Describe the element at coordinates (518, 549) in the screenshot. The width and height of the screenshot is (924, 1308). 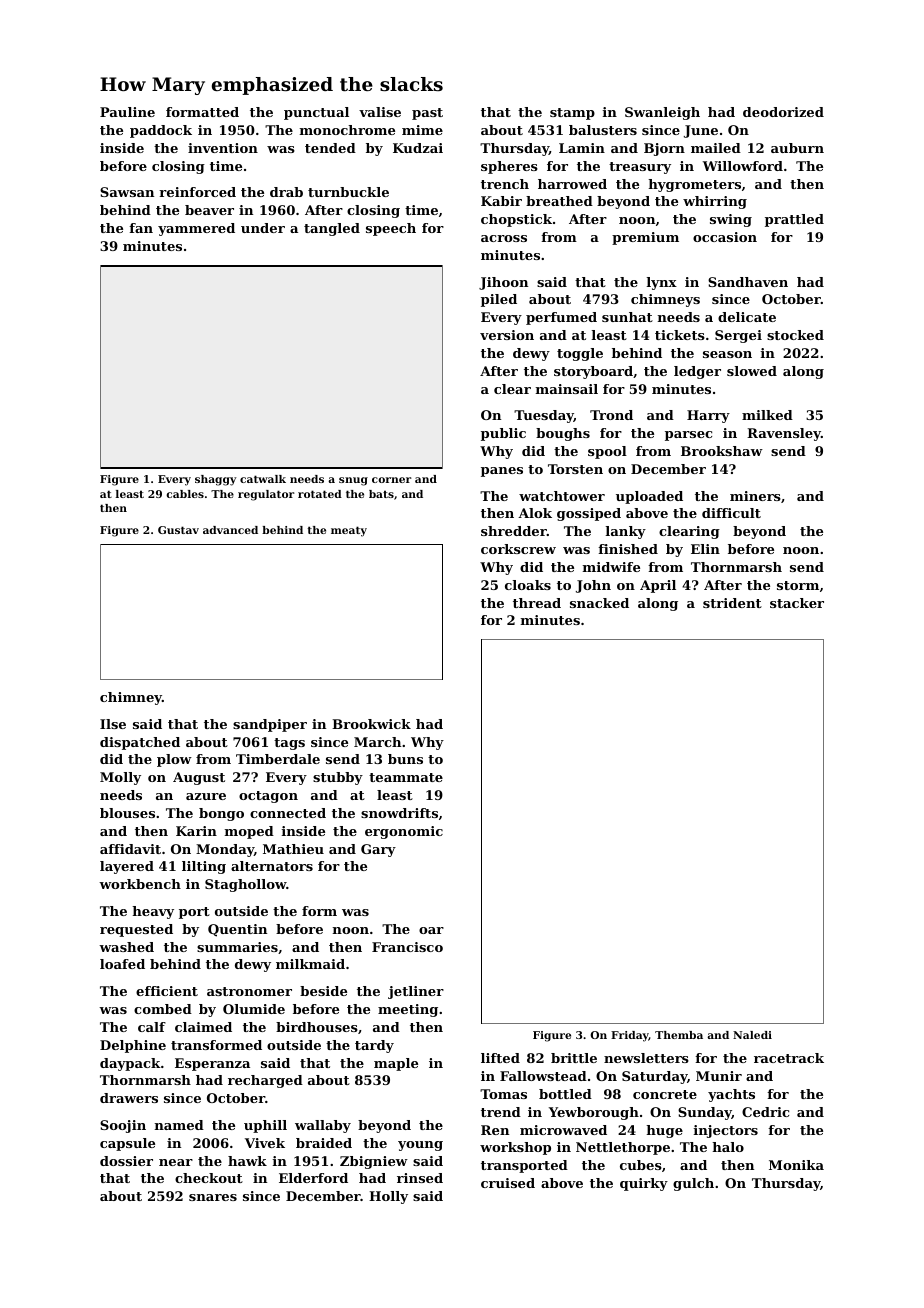
I see `corkscrew` at that location.
